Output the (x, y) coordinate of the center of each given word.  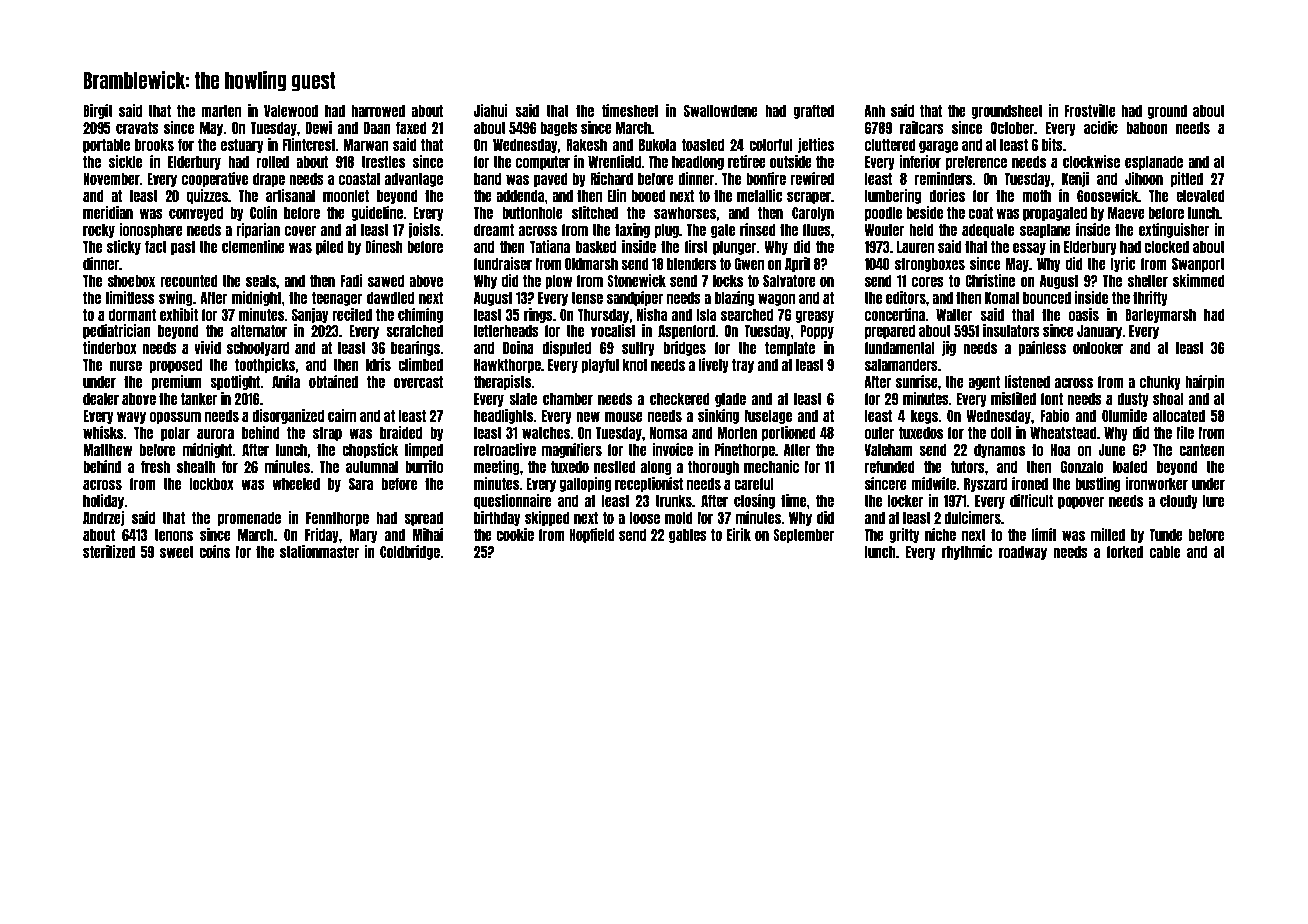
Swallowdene (721, 111)
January (1100, 332)
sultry (638, 349)
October (1012, 128)
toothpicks (265, 365)
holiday (103, 501)
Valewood (291, 111)
